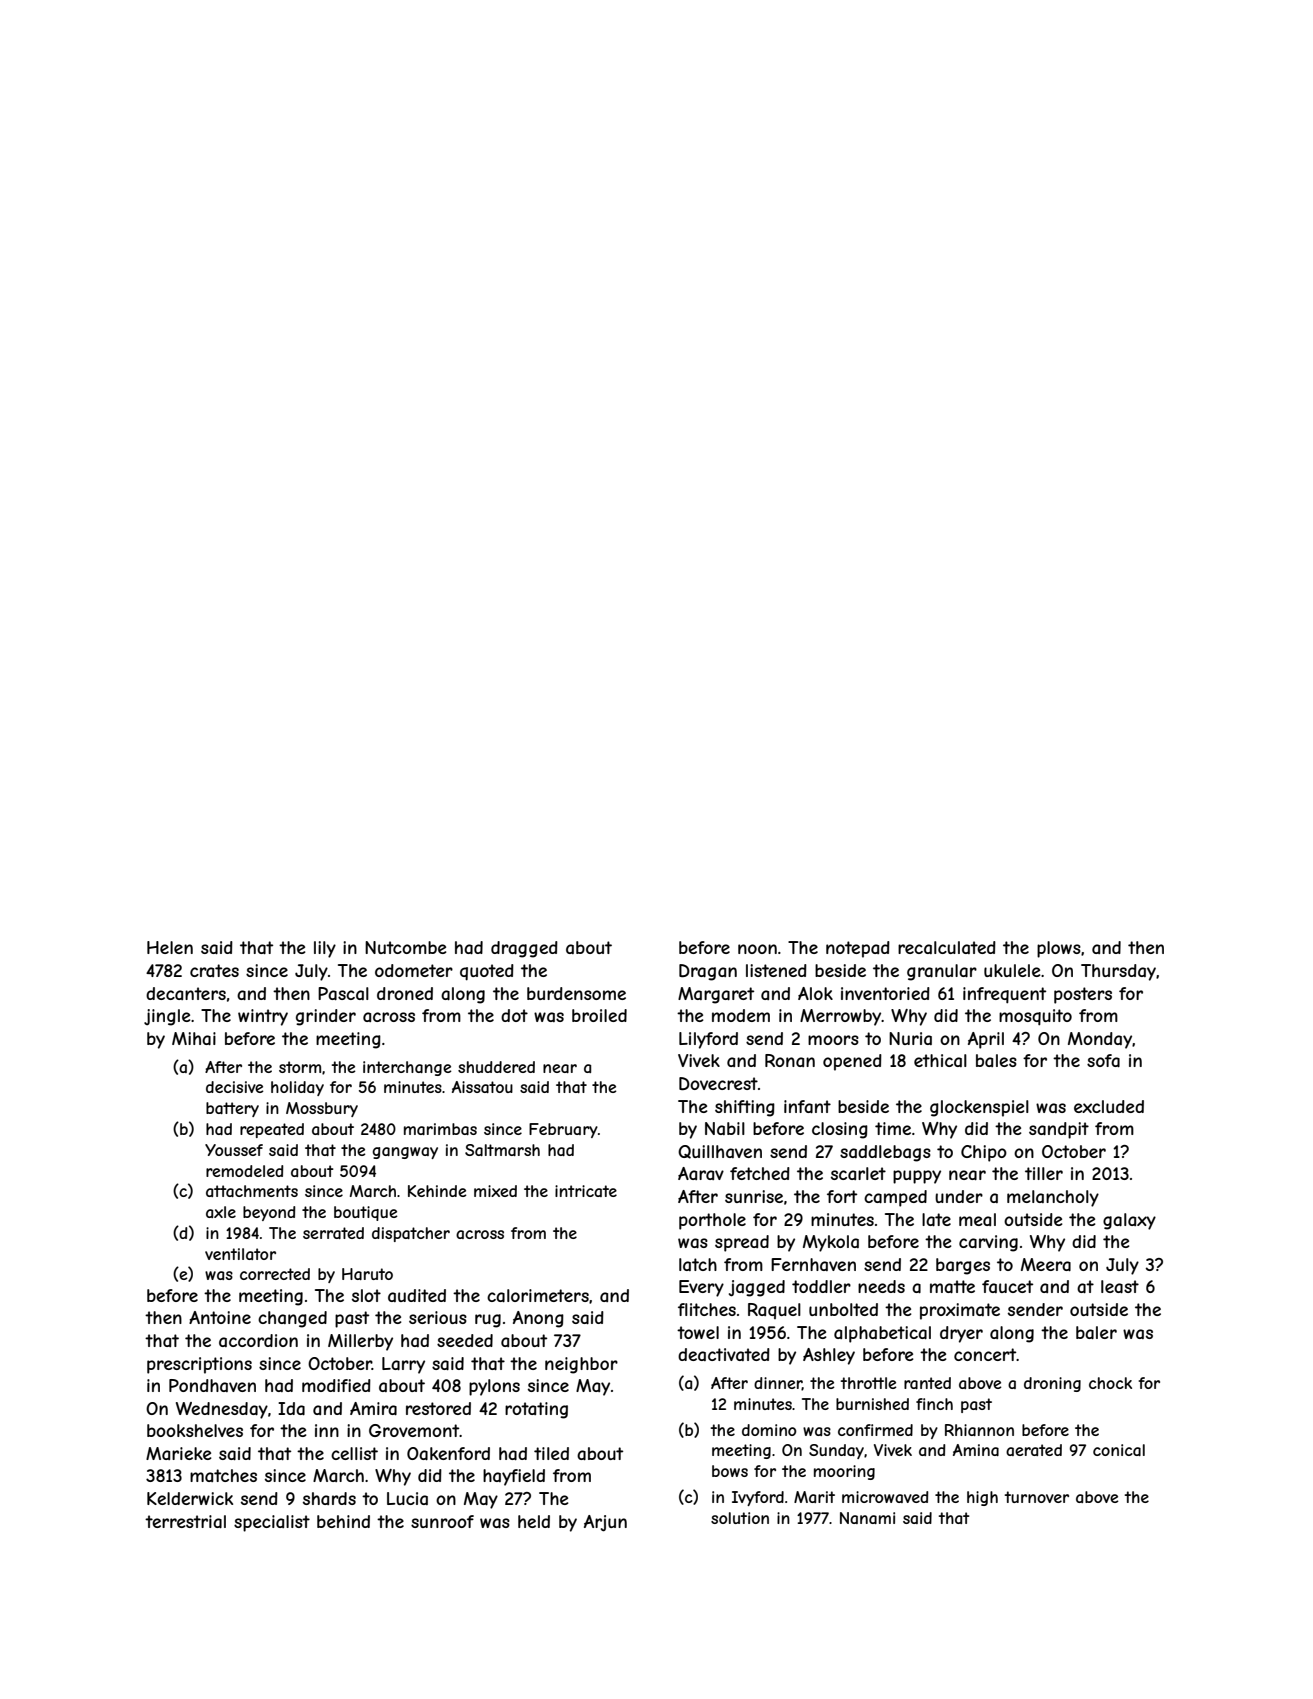 The image size is (1313, 1699). What do you see at coordinates (514, 1015) in the image?
I see `dot` at bounding box center [514, 1015].
